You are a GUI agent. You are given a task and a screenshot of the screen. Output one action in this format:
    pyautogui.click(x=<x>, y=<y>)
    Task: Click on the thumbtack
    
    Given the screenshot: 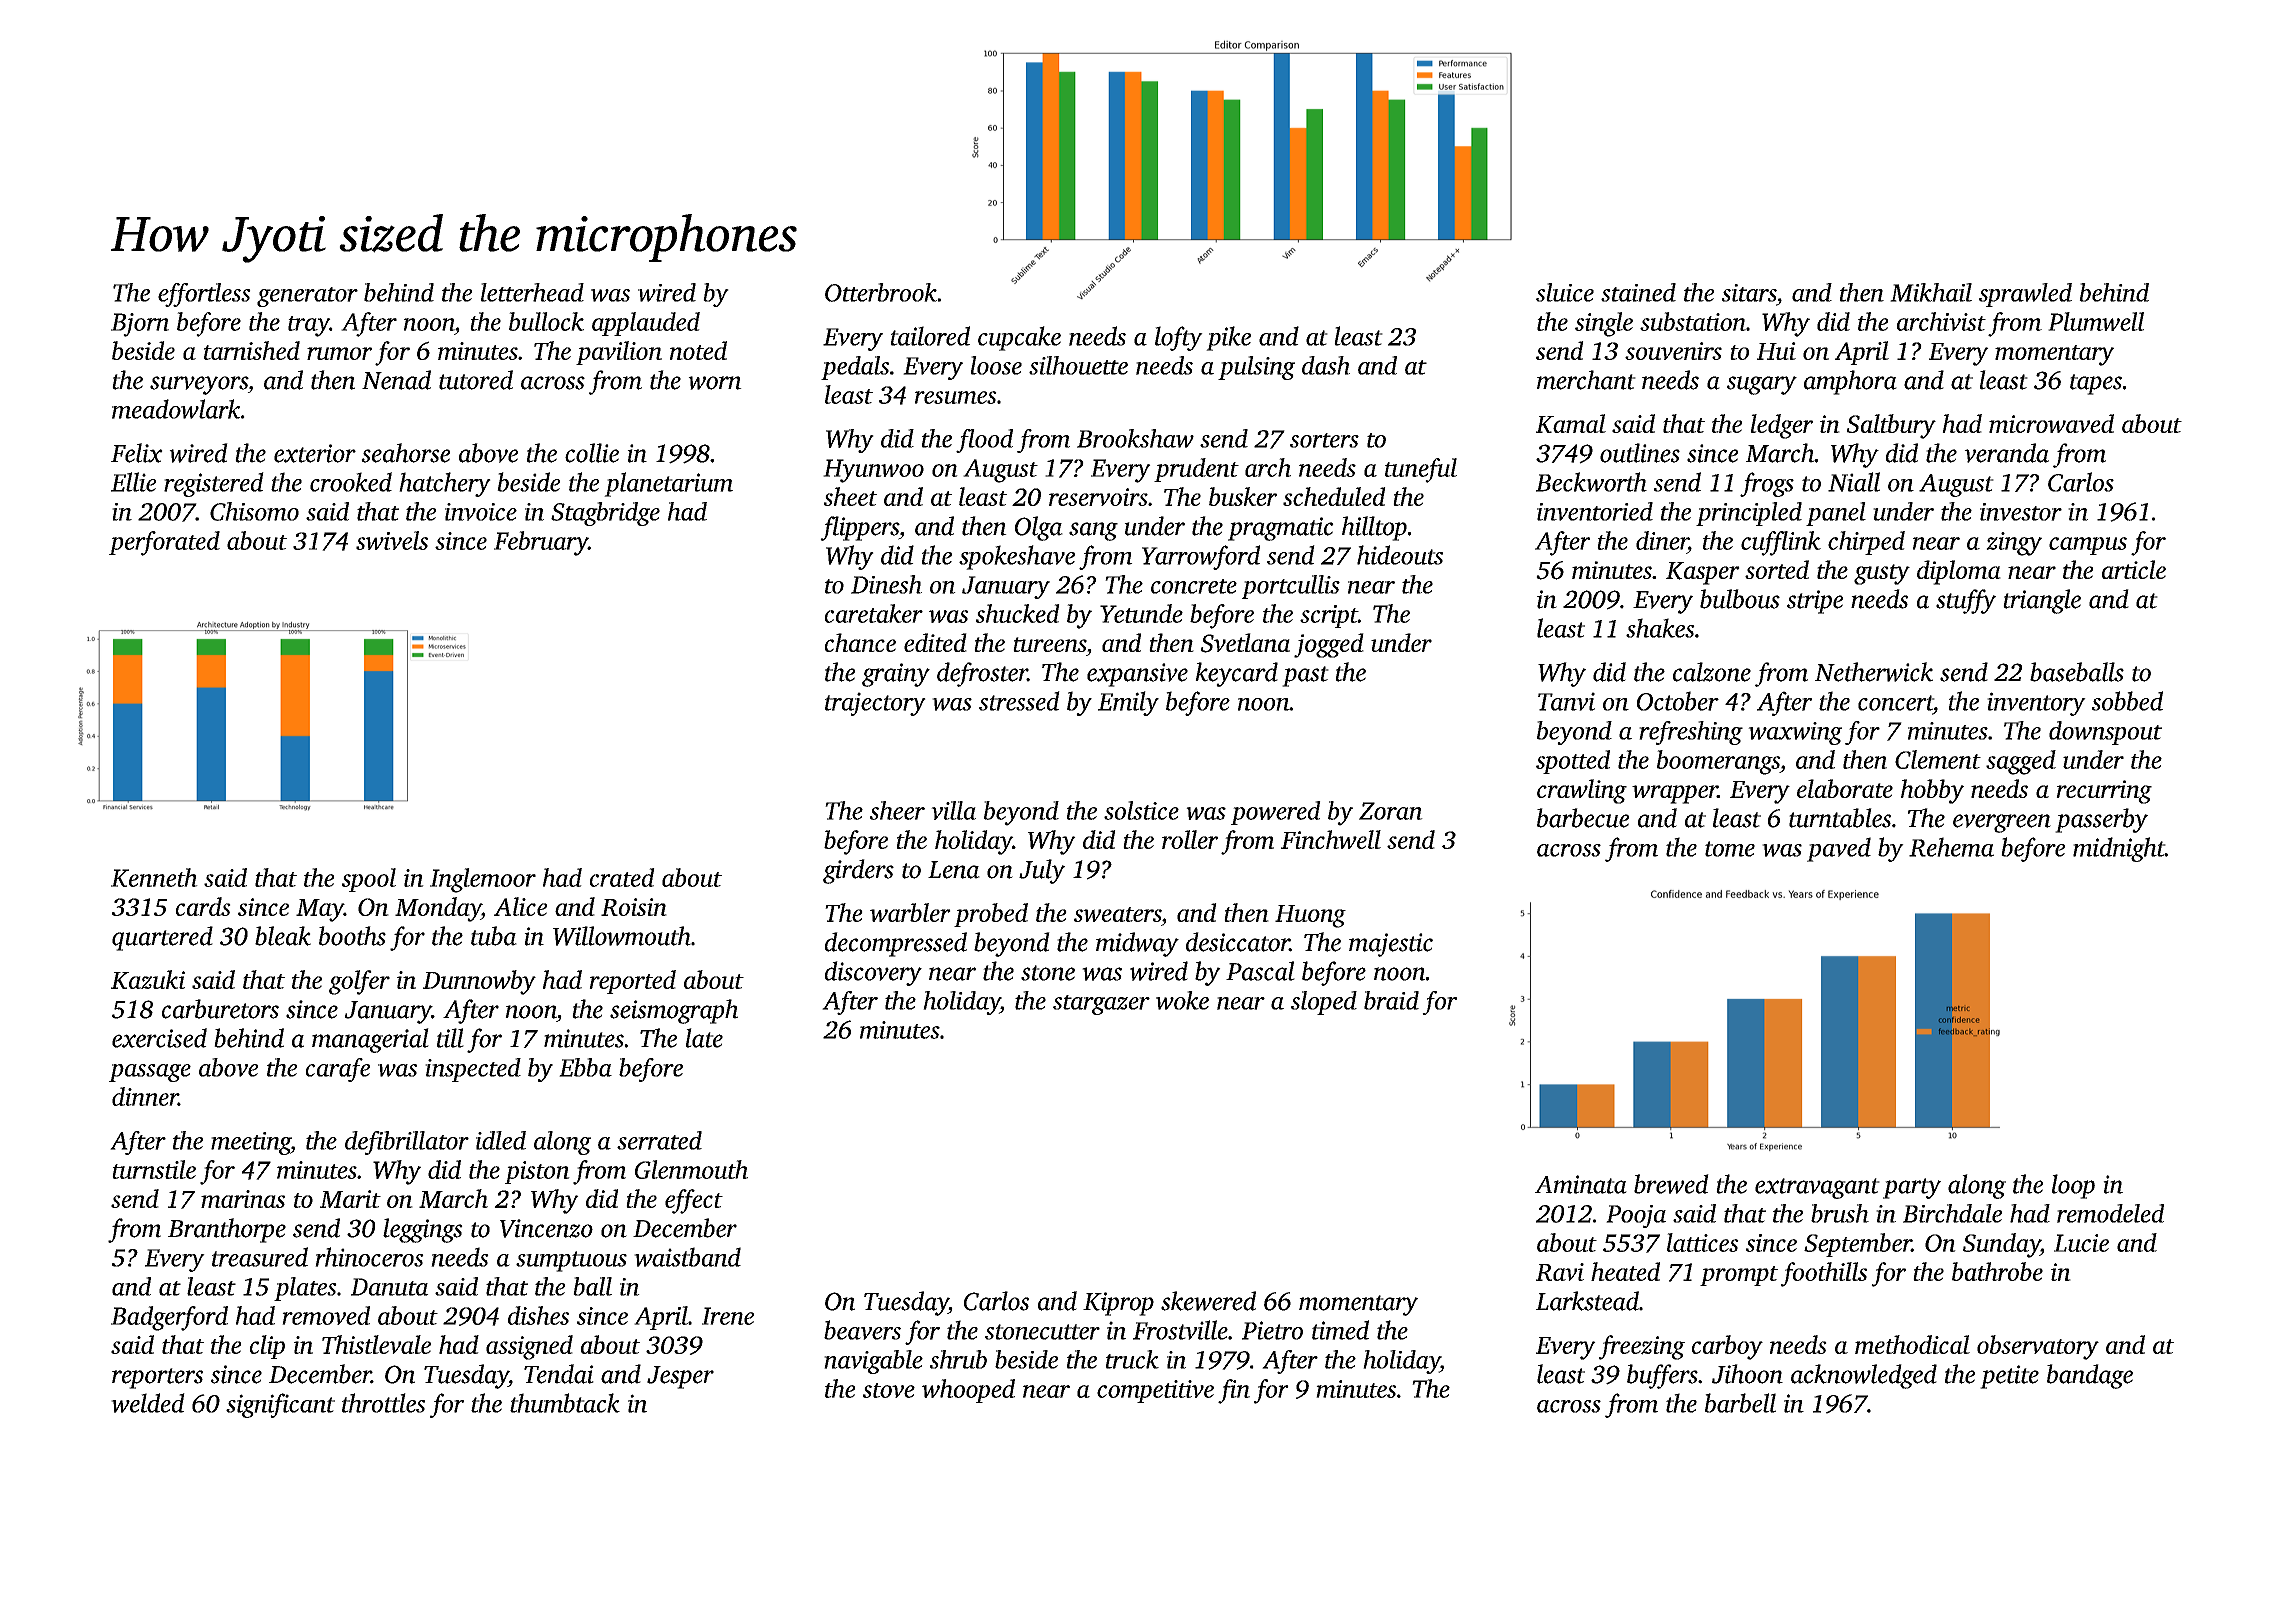 What is the action you would take?
    pyautogui.click(x=565, y=1403)
